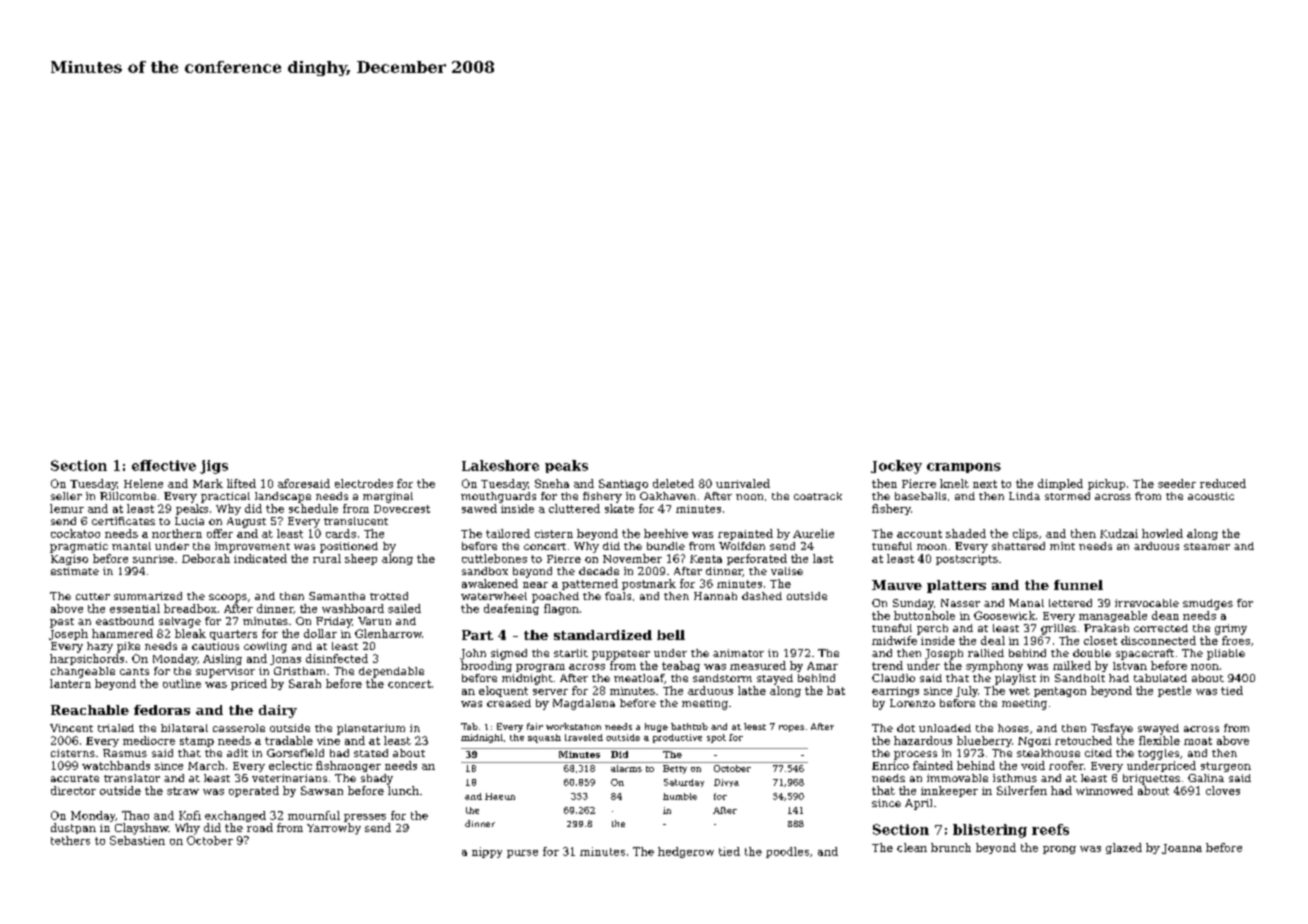 The image size is (1308, 924). What do you see at coordinates (1062, 546) in the image?
I see `mint` at bounding box center [1062, 546].
